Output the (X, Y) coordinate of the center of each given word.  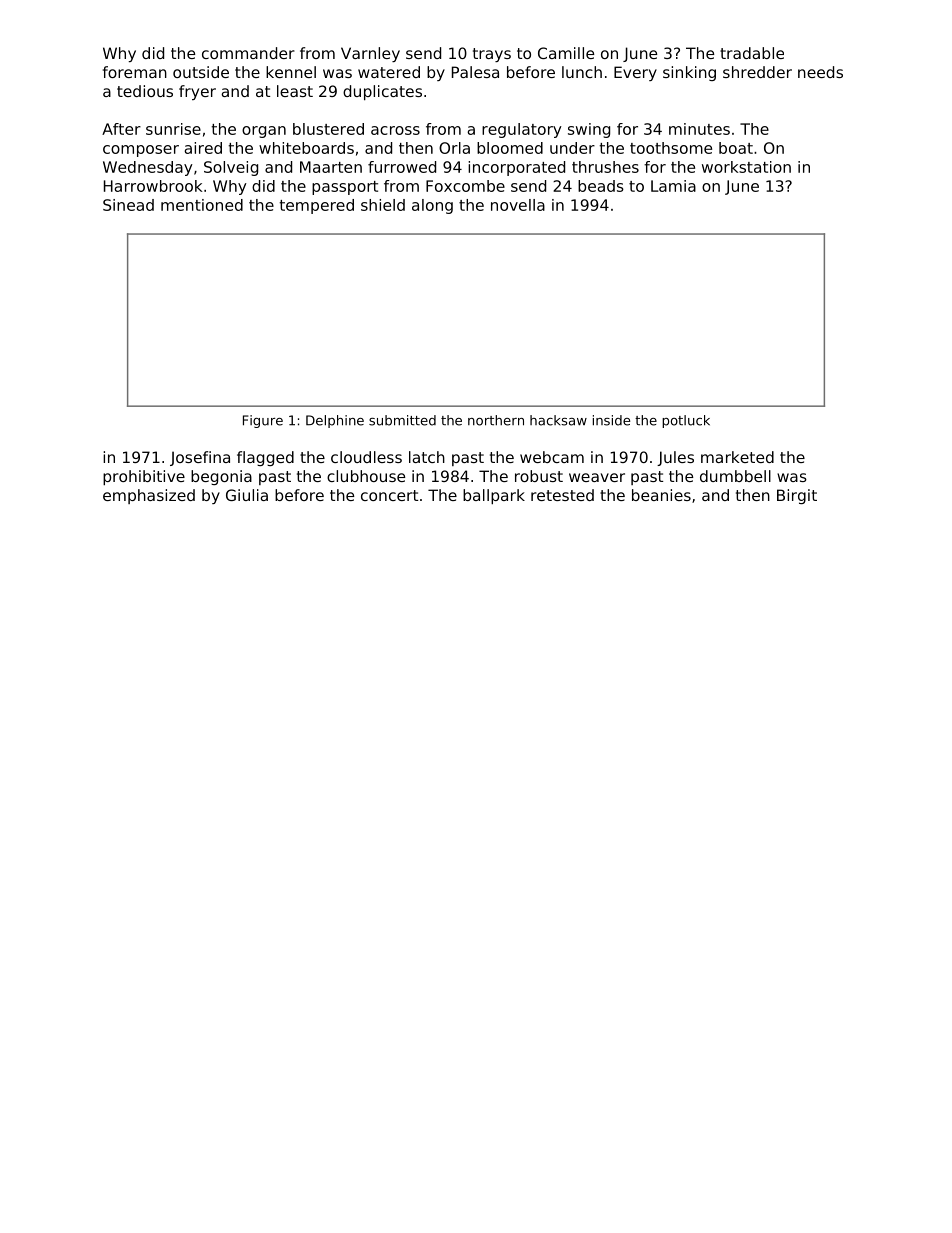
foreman (135, 72)
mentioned (202, 205)
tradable (752, 53)
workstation (746, 167)
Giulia (247, 495)
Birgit (797, 496)
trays (492, 55)
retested (562, 495)
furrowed (402, 167)
